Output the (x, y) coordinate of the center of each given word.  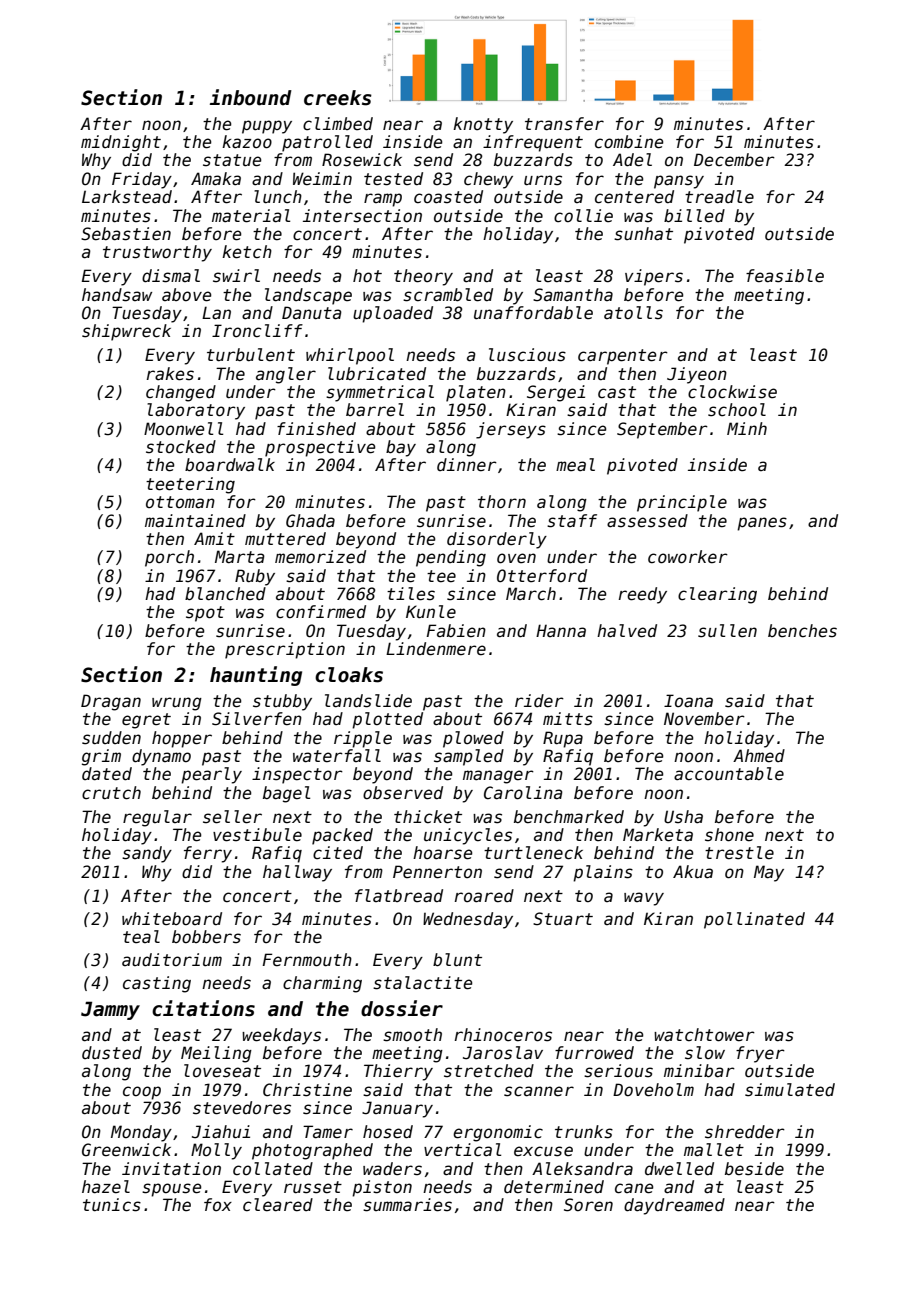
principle (682, 503)
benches (802, 631)
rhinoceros (503, 1035)
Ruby (255, 577)
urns (543, 180)
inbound (251, 97)
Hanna (561, 631)
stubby (282, 702)
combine (629, 142)
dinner (467, 465)
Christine (307, 1090)
